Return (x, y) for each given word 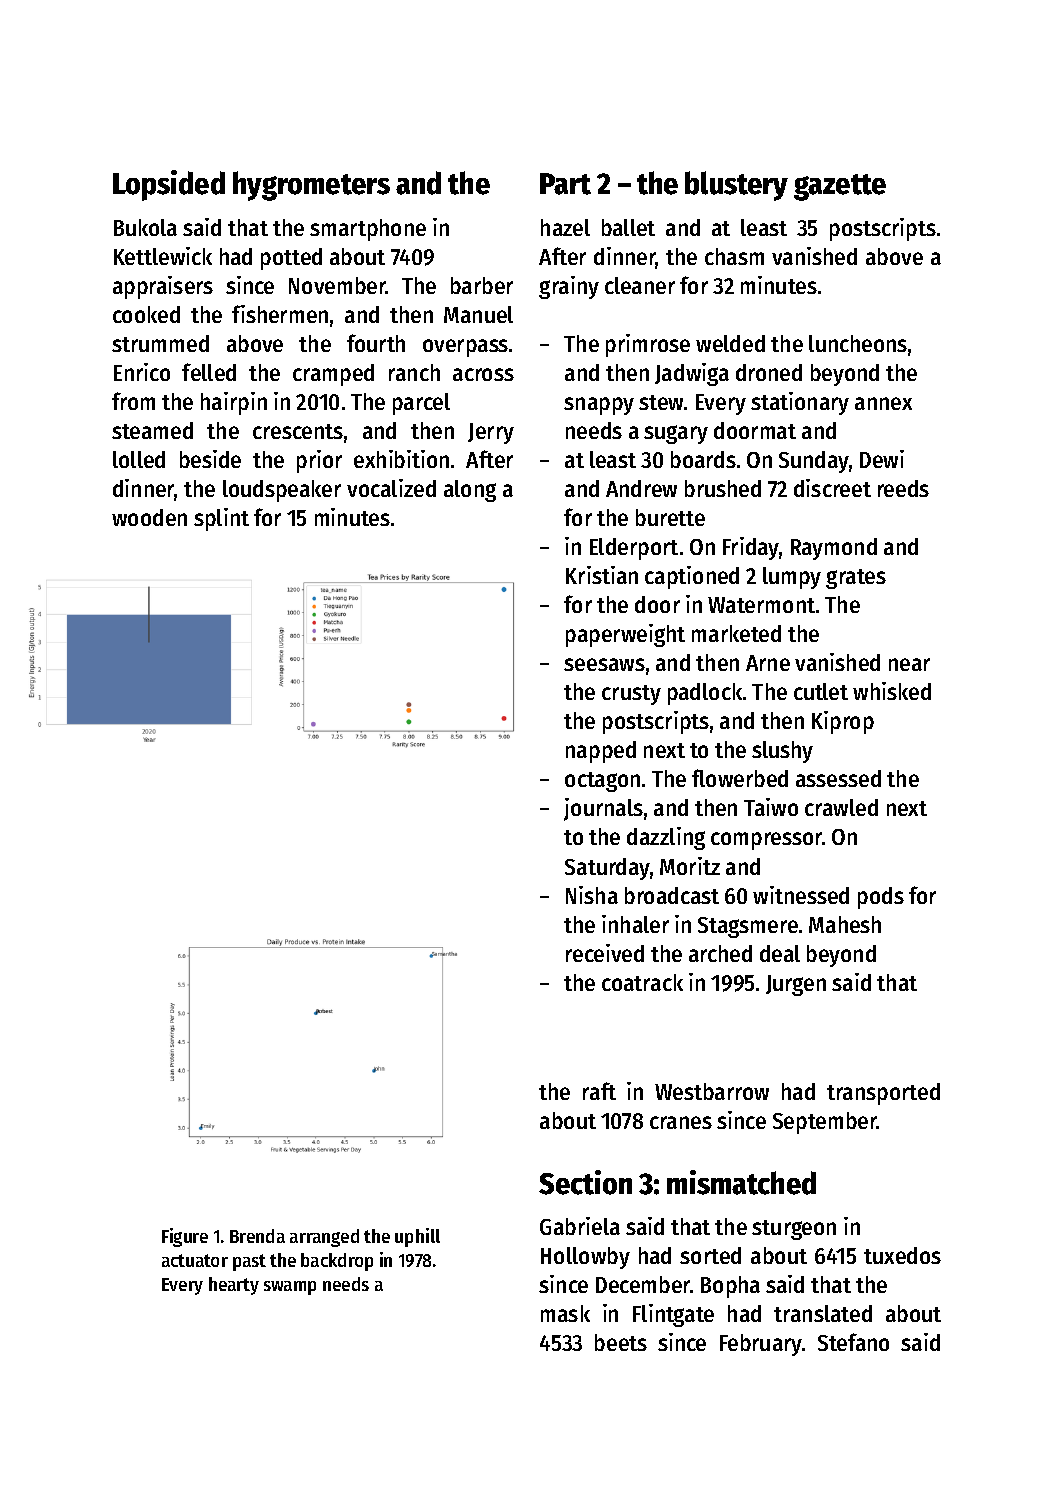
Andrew (641, 488)
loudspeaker (282, 491)
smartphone (368, 230)
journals (603, 809)
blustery (736, 186)
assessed (838, 778)
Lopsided (169, 185)
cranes (681, 1122)
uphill (417, 1237)
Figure (185, 1237)
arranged (324, 1238)
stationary (800, 403)
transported (883, 1094)
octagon (602, 782)
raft (599, 1091)
